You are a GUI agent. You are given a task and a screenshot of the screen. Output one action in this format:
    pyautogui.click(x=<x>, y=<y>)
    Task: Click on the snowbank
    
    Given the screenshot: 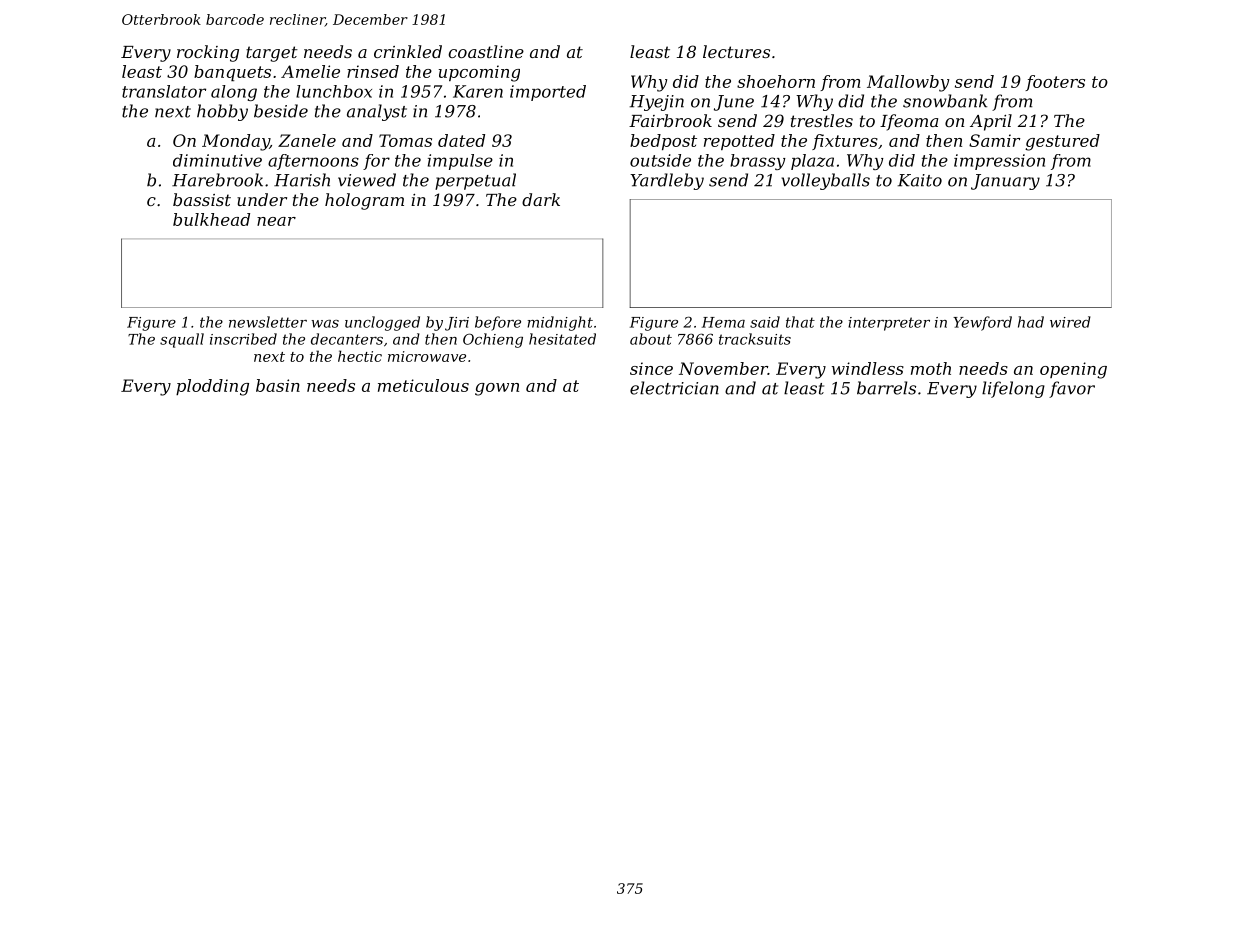 What is the action you would take?
    pyautogui.click(x=945, y=101)
